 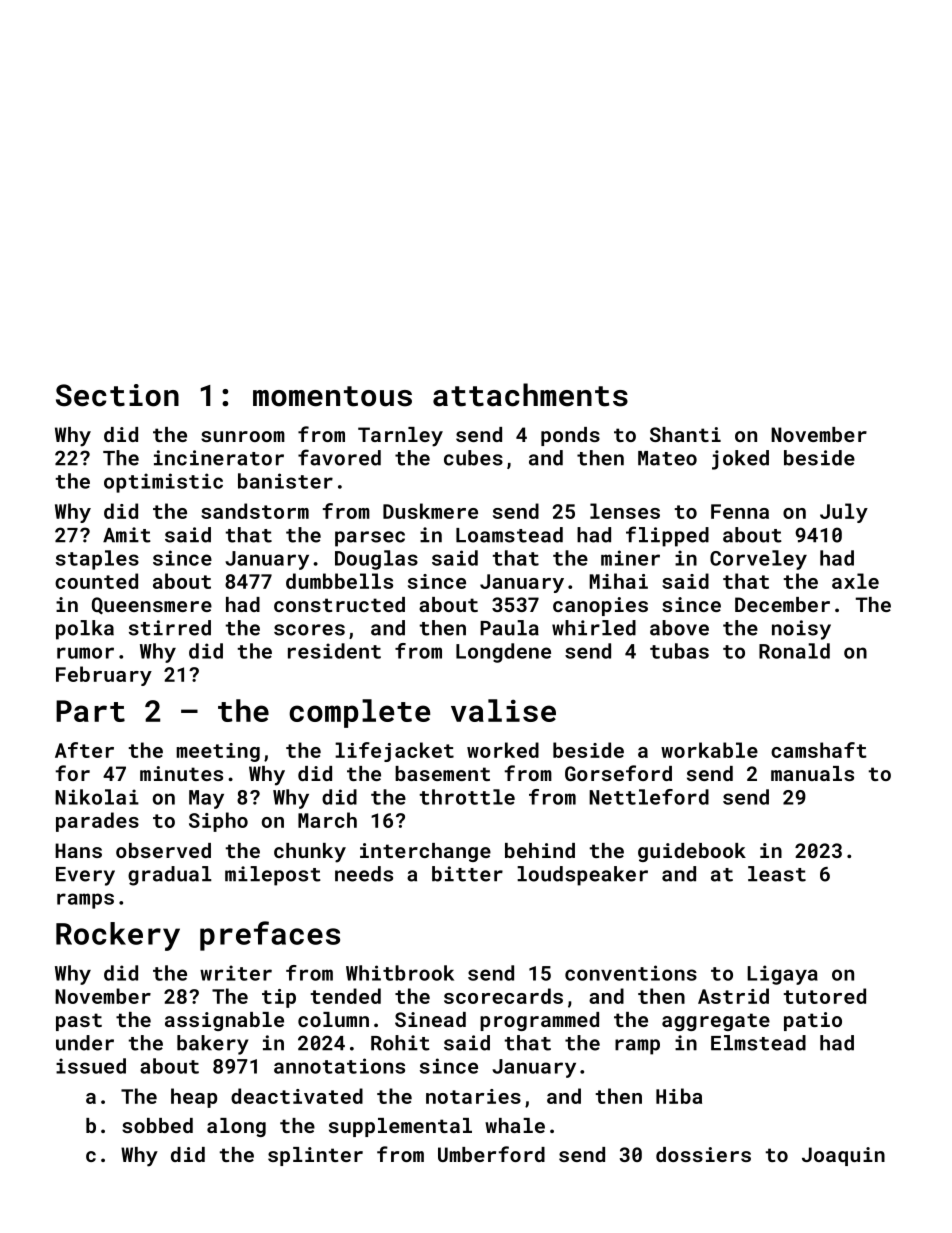 I want to click on sobbed, so click(x=157, y=1125).
